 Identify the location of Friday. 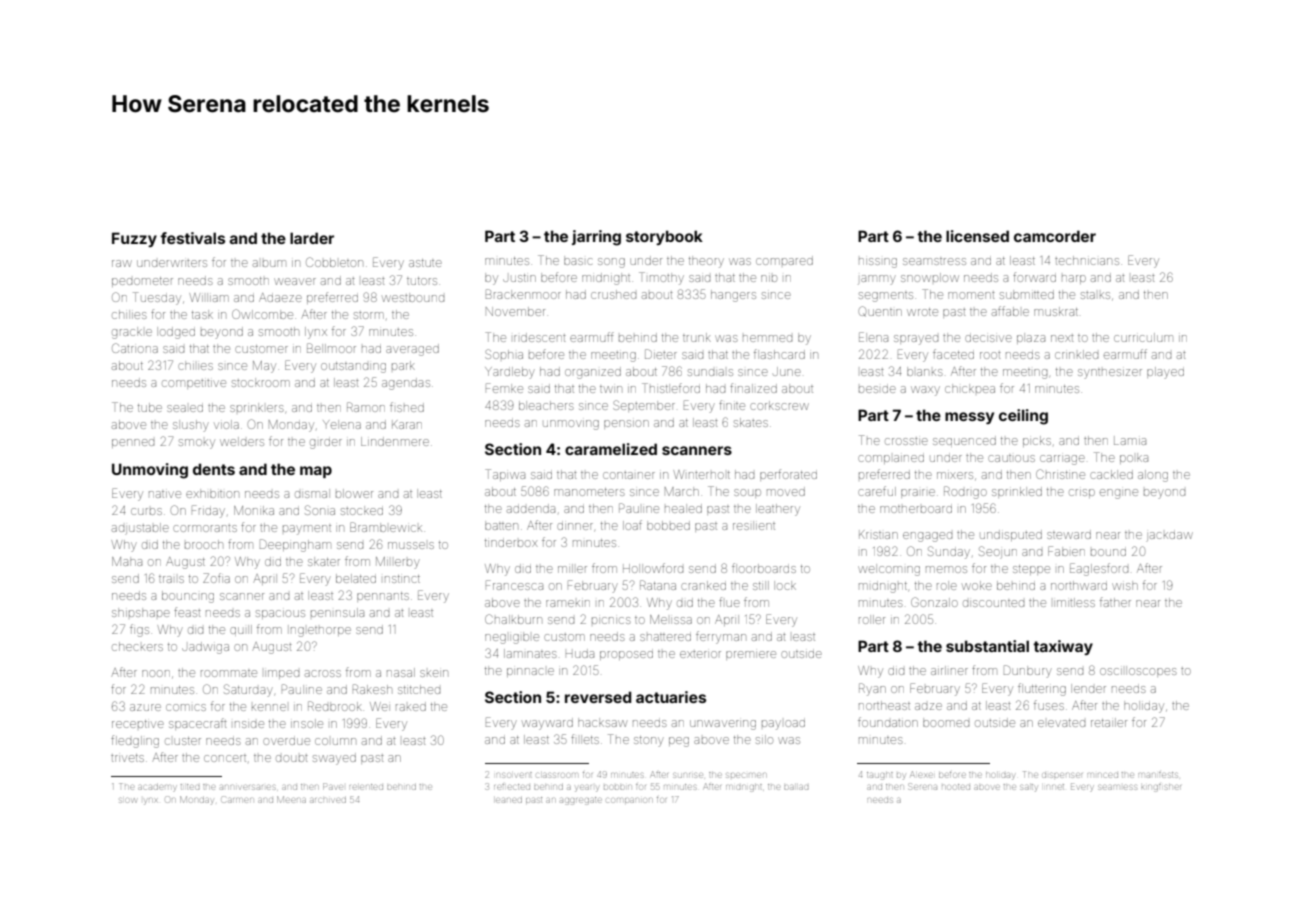
(208, 511).
